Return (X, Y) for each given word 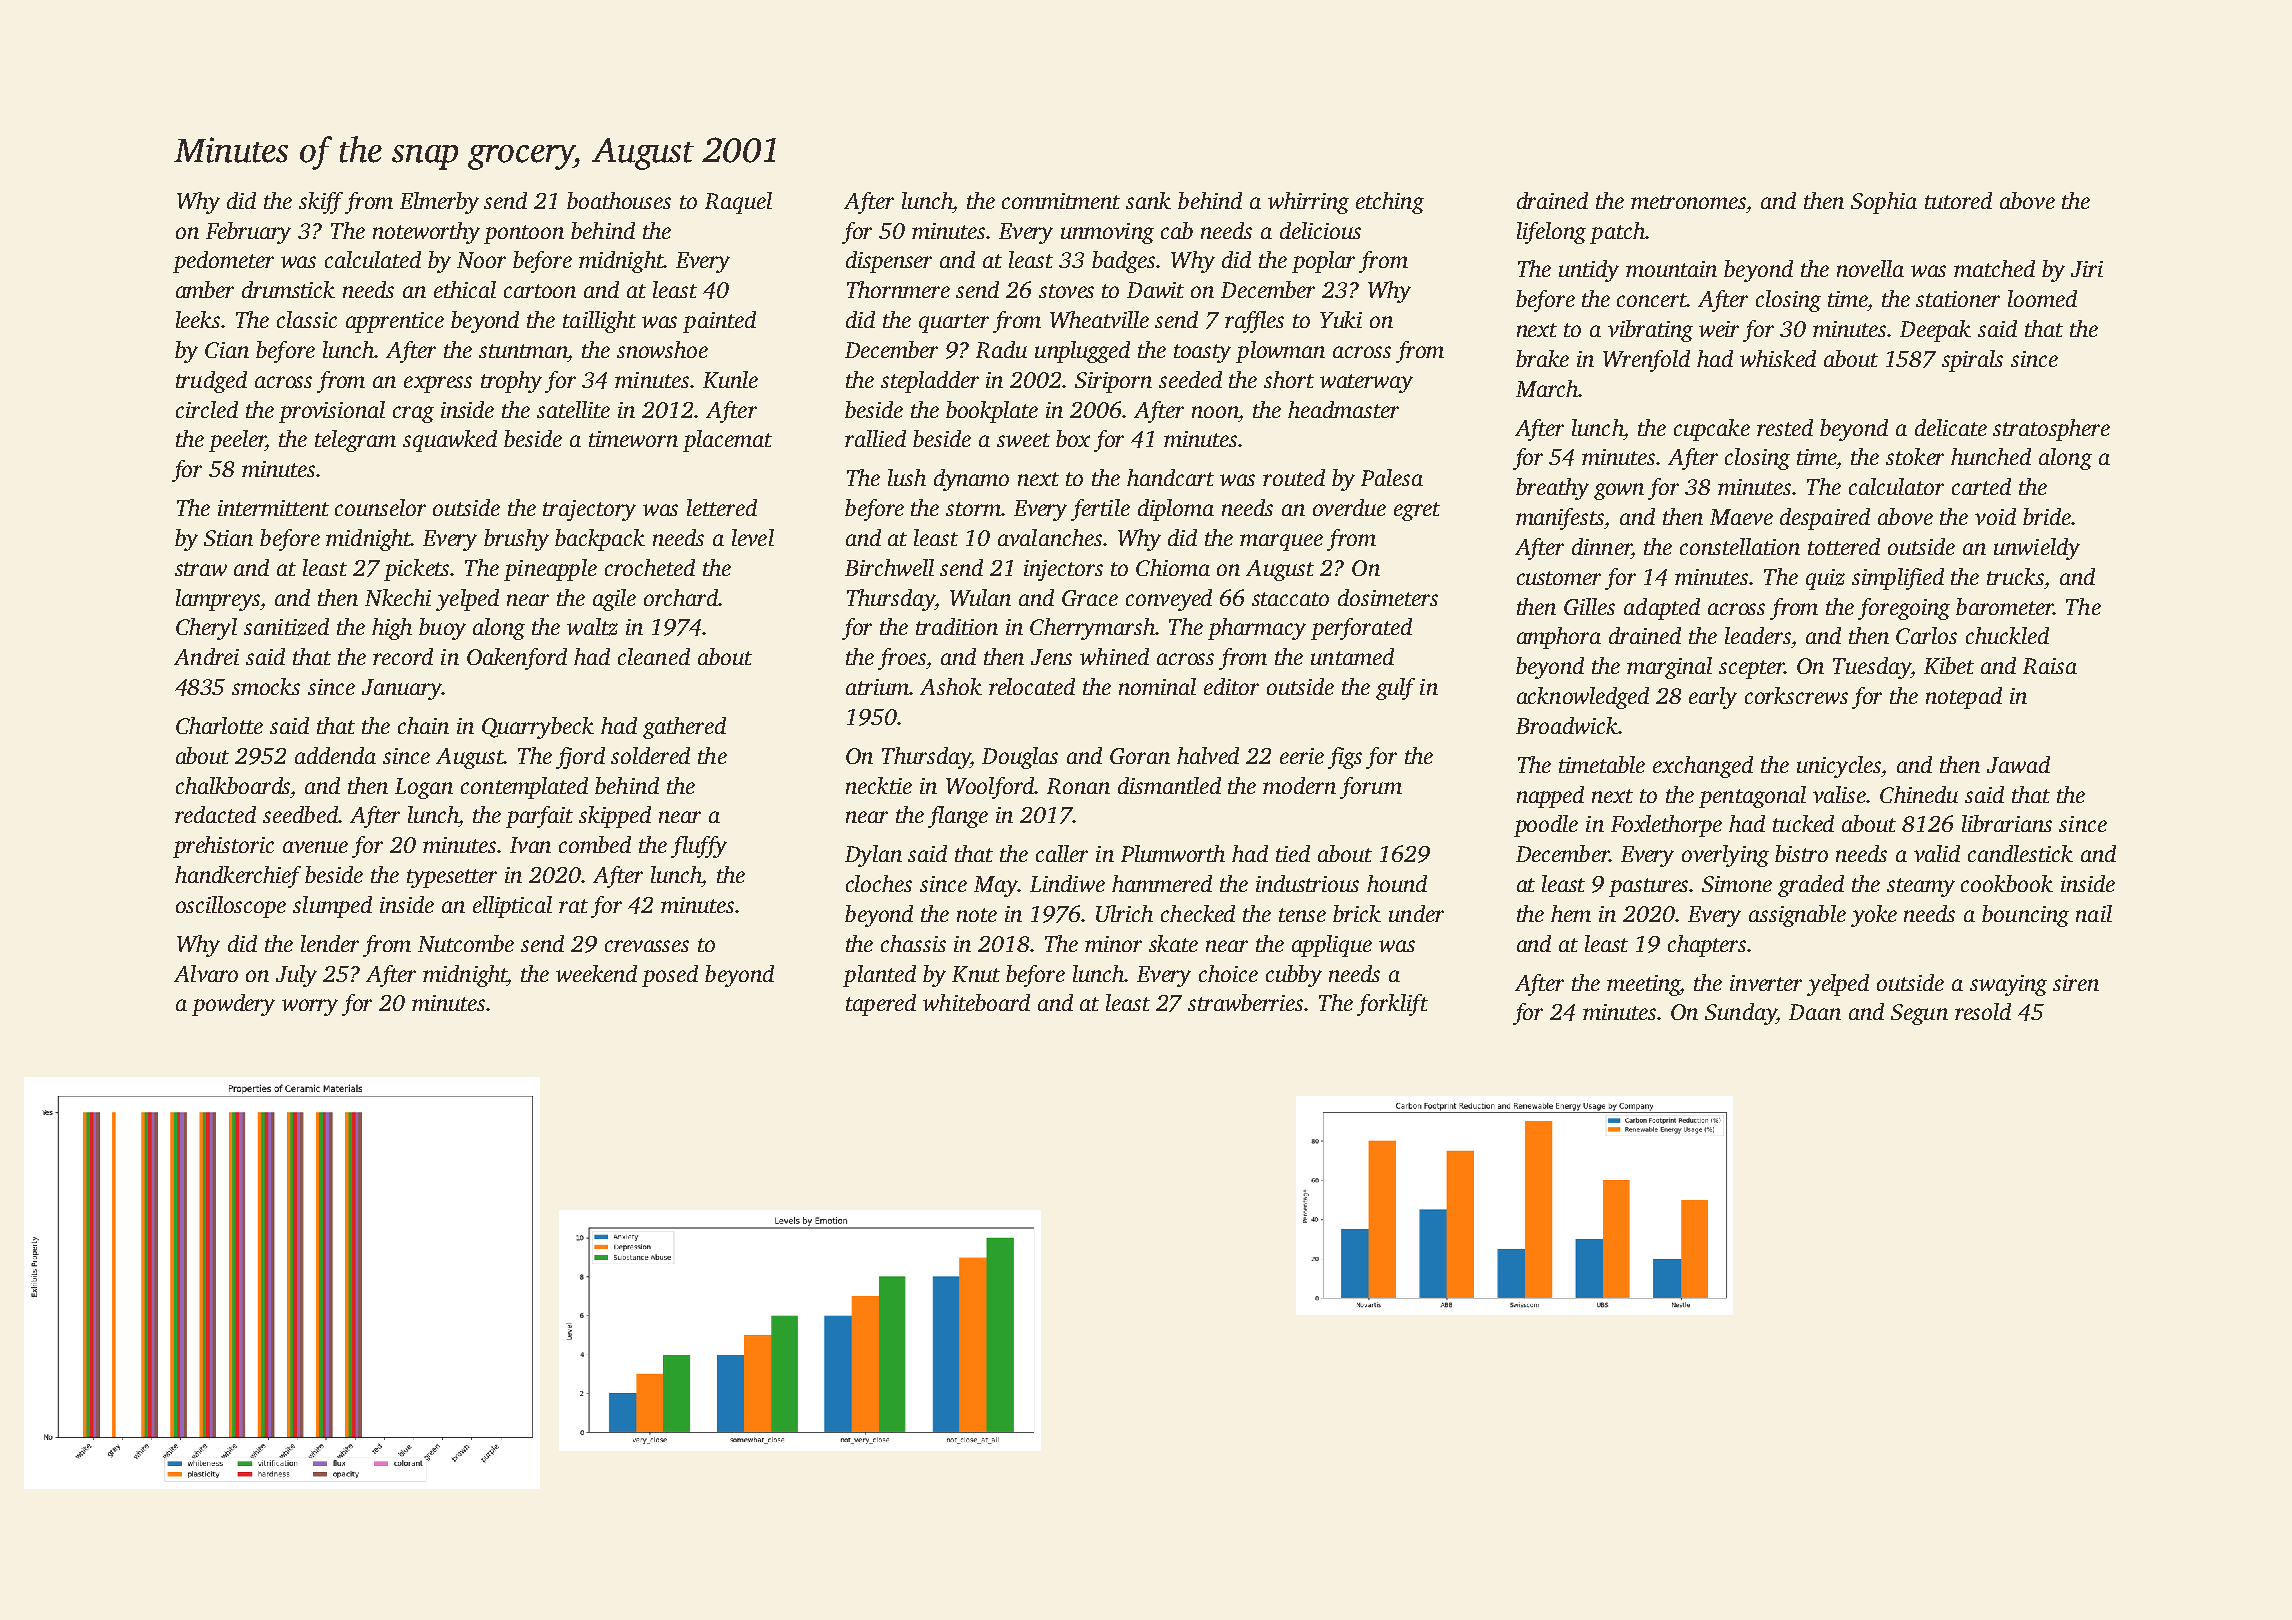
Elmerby (439, 203)
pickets (416, 570)
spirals (1972, 361)
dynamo (971, 480)
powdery (233, 1005)
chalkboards (233, 785)
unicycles (1839, 767)
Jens (1051, 657)
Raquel (738, 203)
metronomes (1688, 202)
